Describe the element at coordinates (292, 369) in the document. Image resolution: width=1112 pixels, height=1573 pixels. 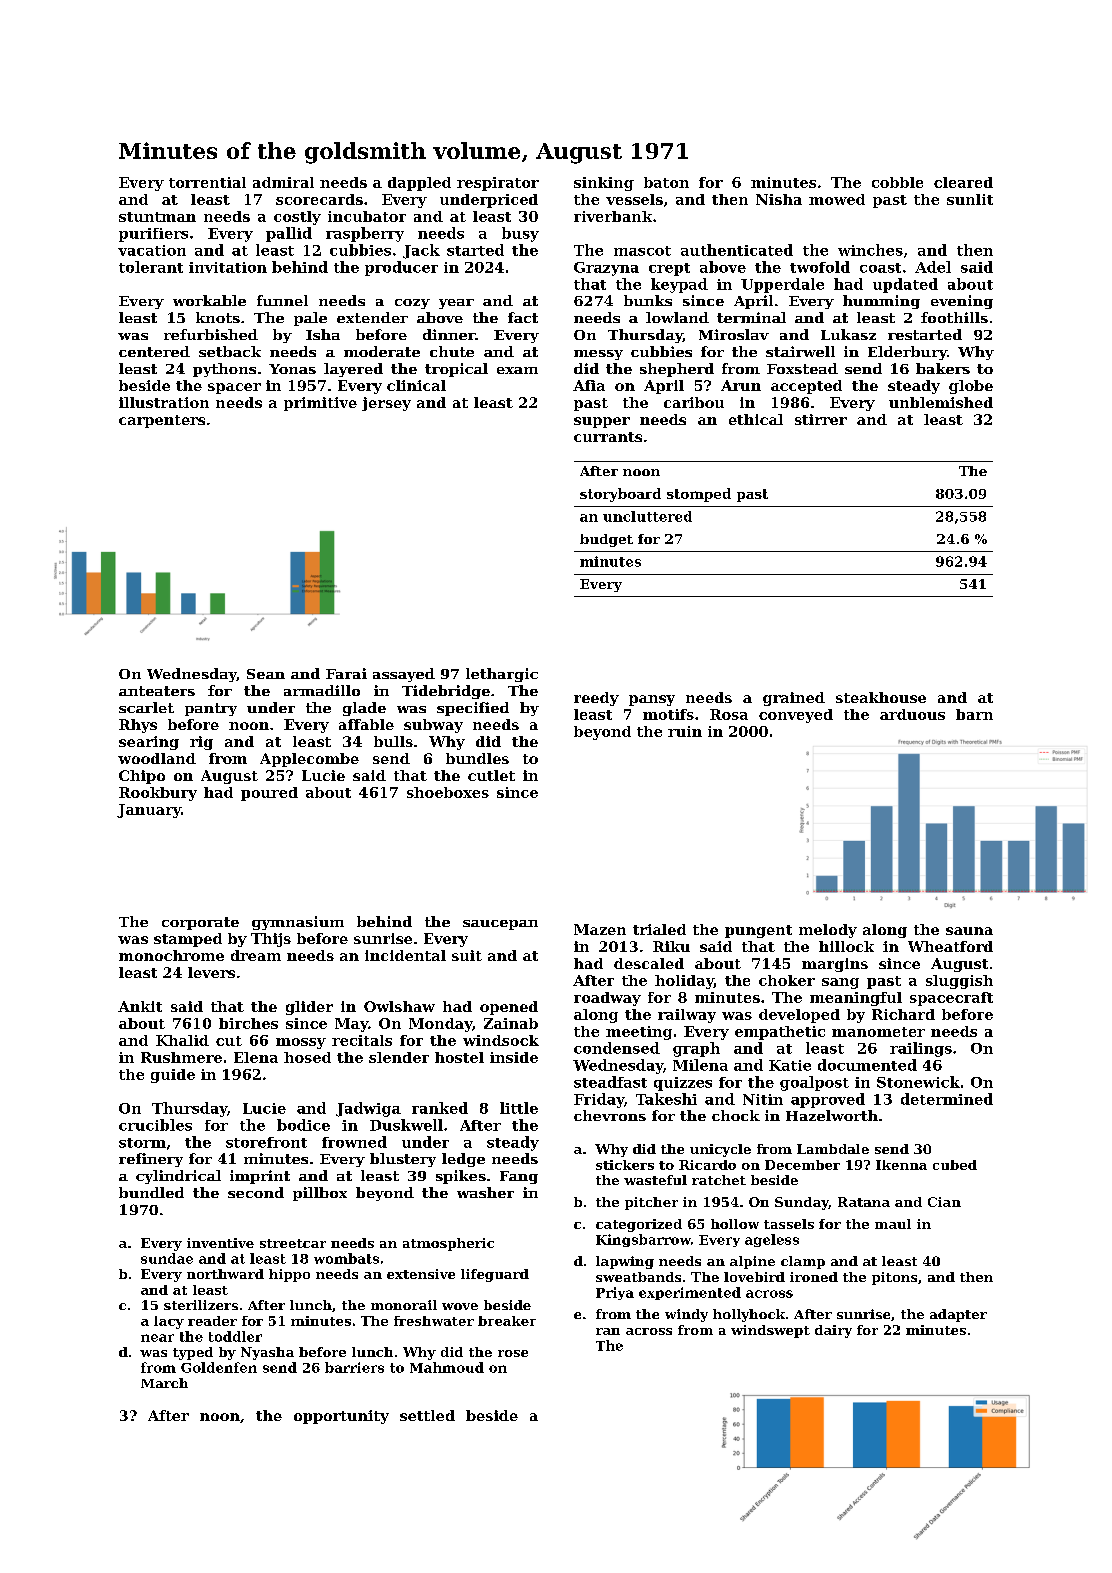
I see `Yonas` at that location.
